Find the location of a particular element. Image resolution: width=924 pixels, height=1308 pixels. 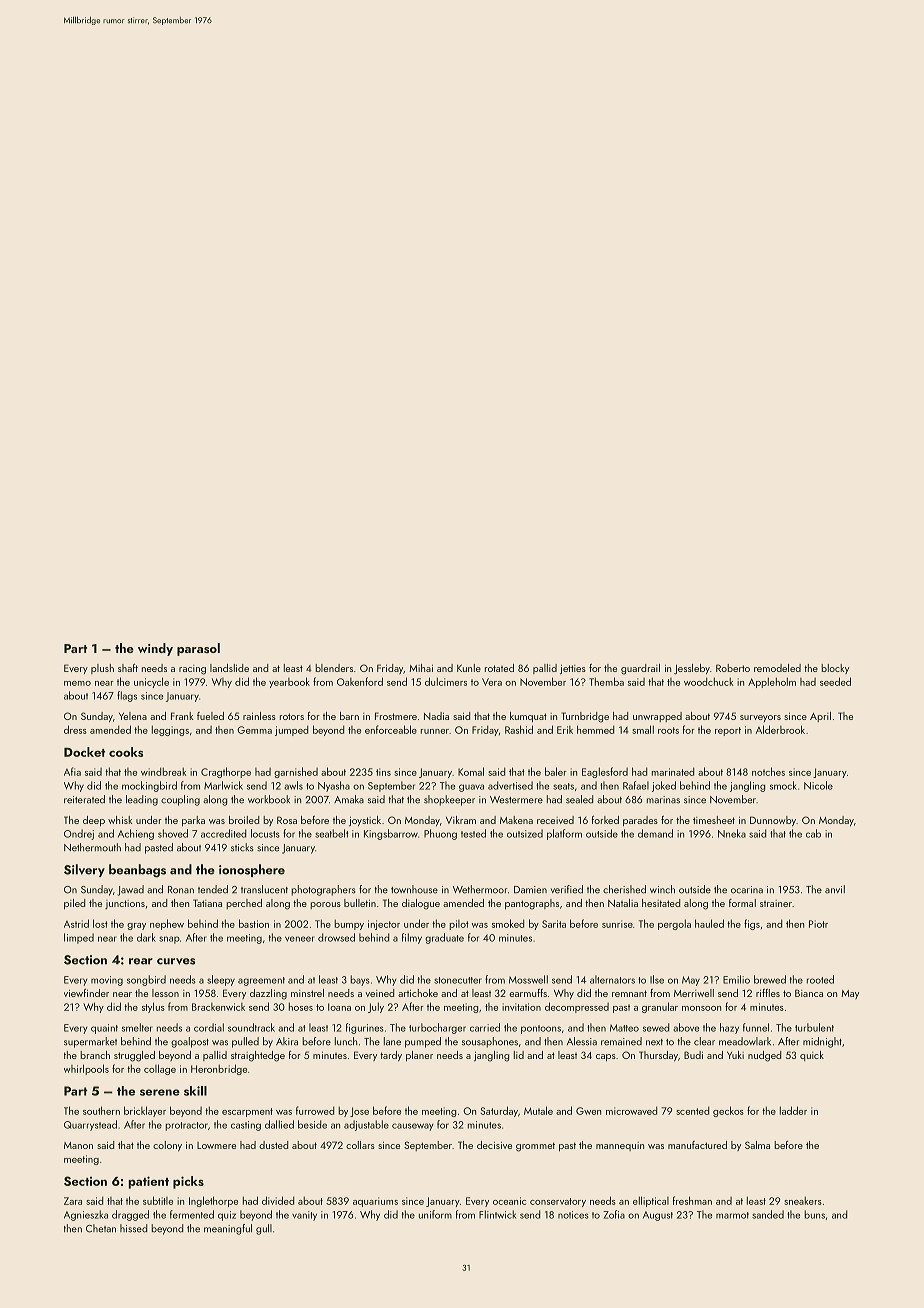

hauled is located at coordinates (709, 923).
